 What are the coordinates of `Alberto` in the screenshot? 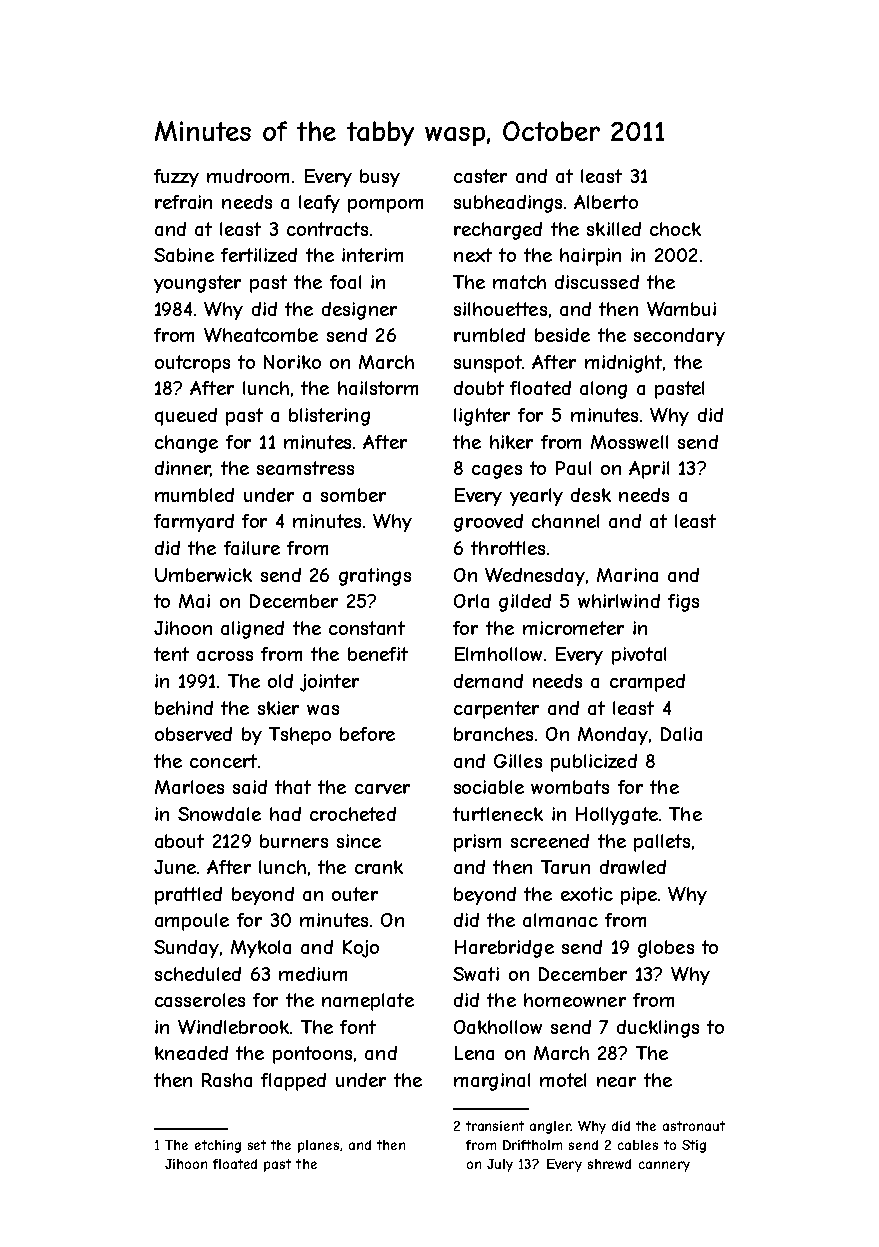 It's located at (606, 202).
